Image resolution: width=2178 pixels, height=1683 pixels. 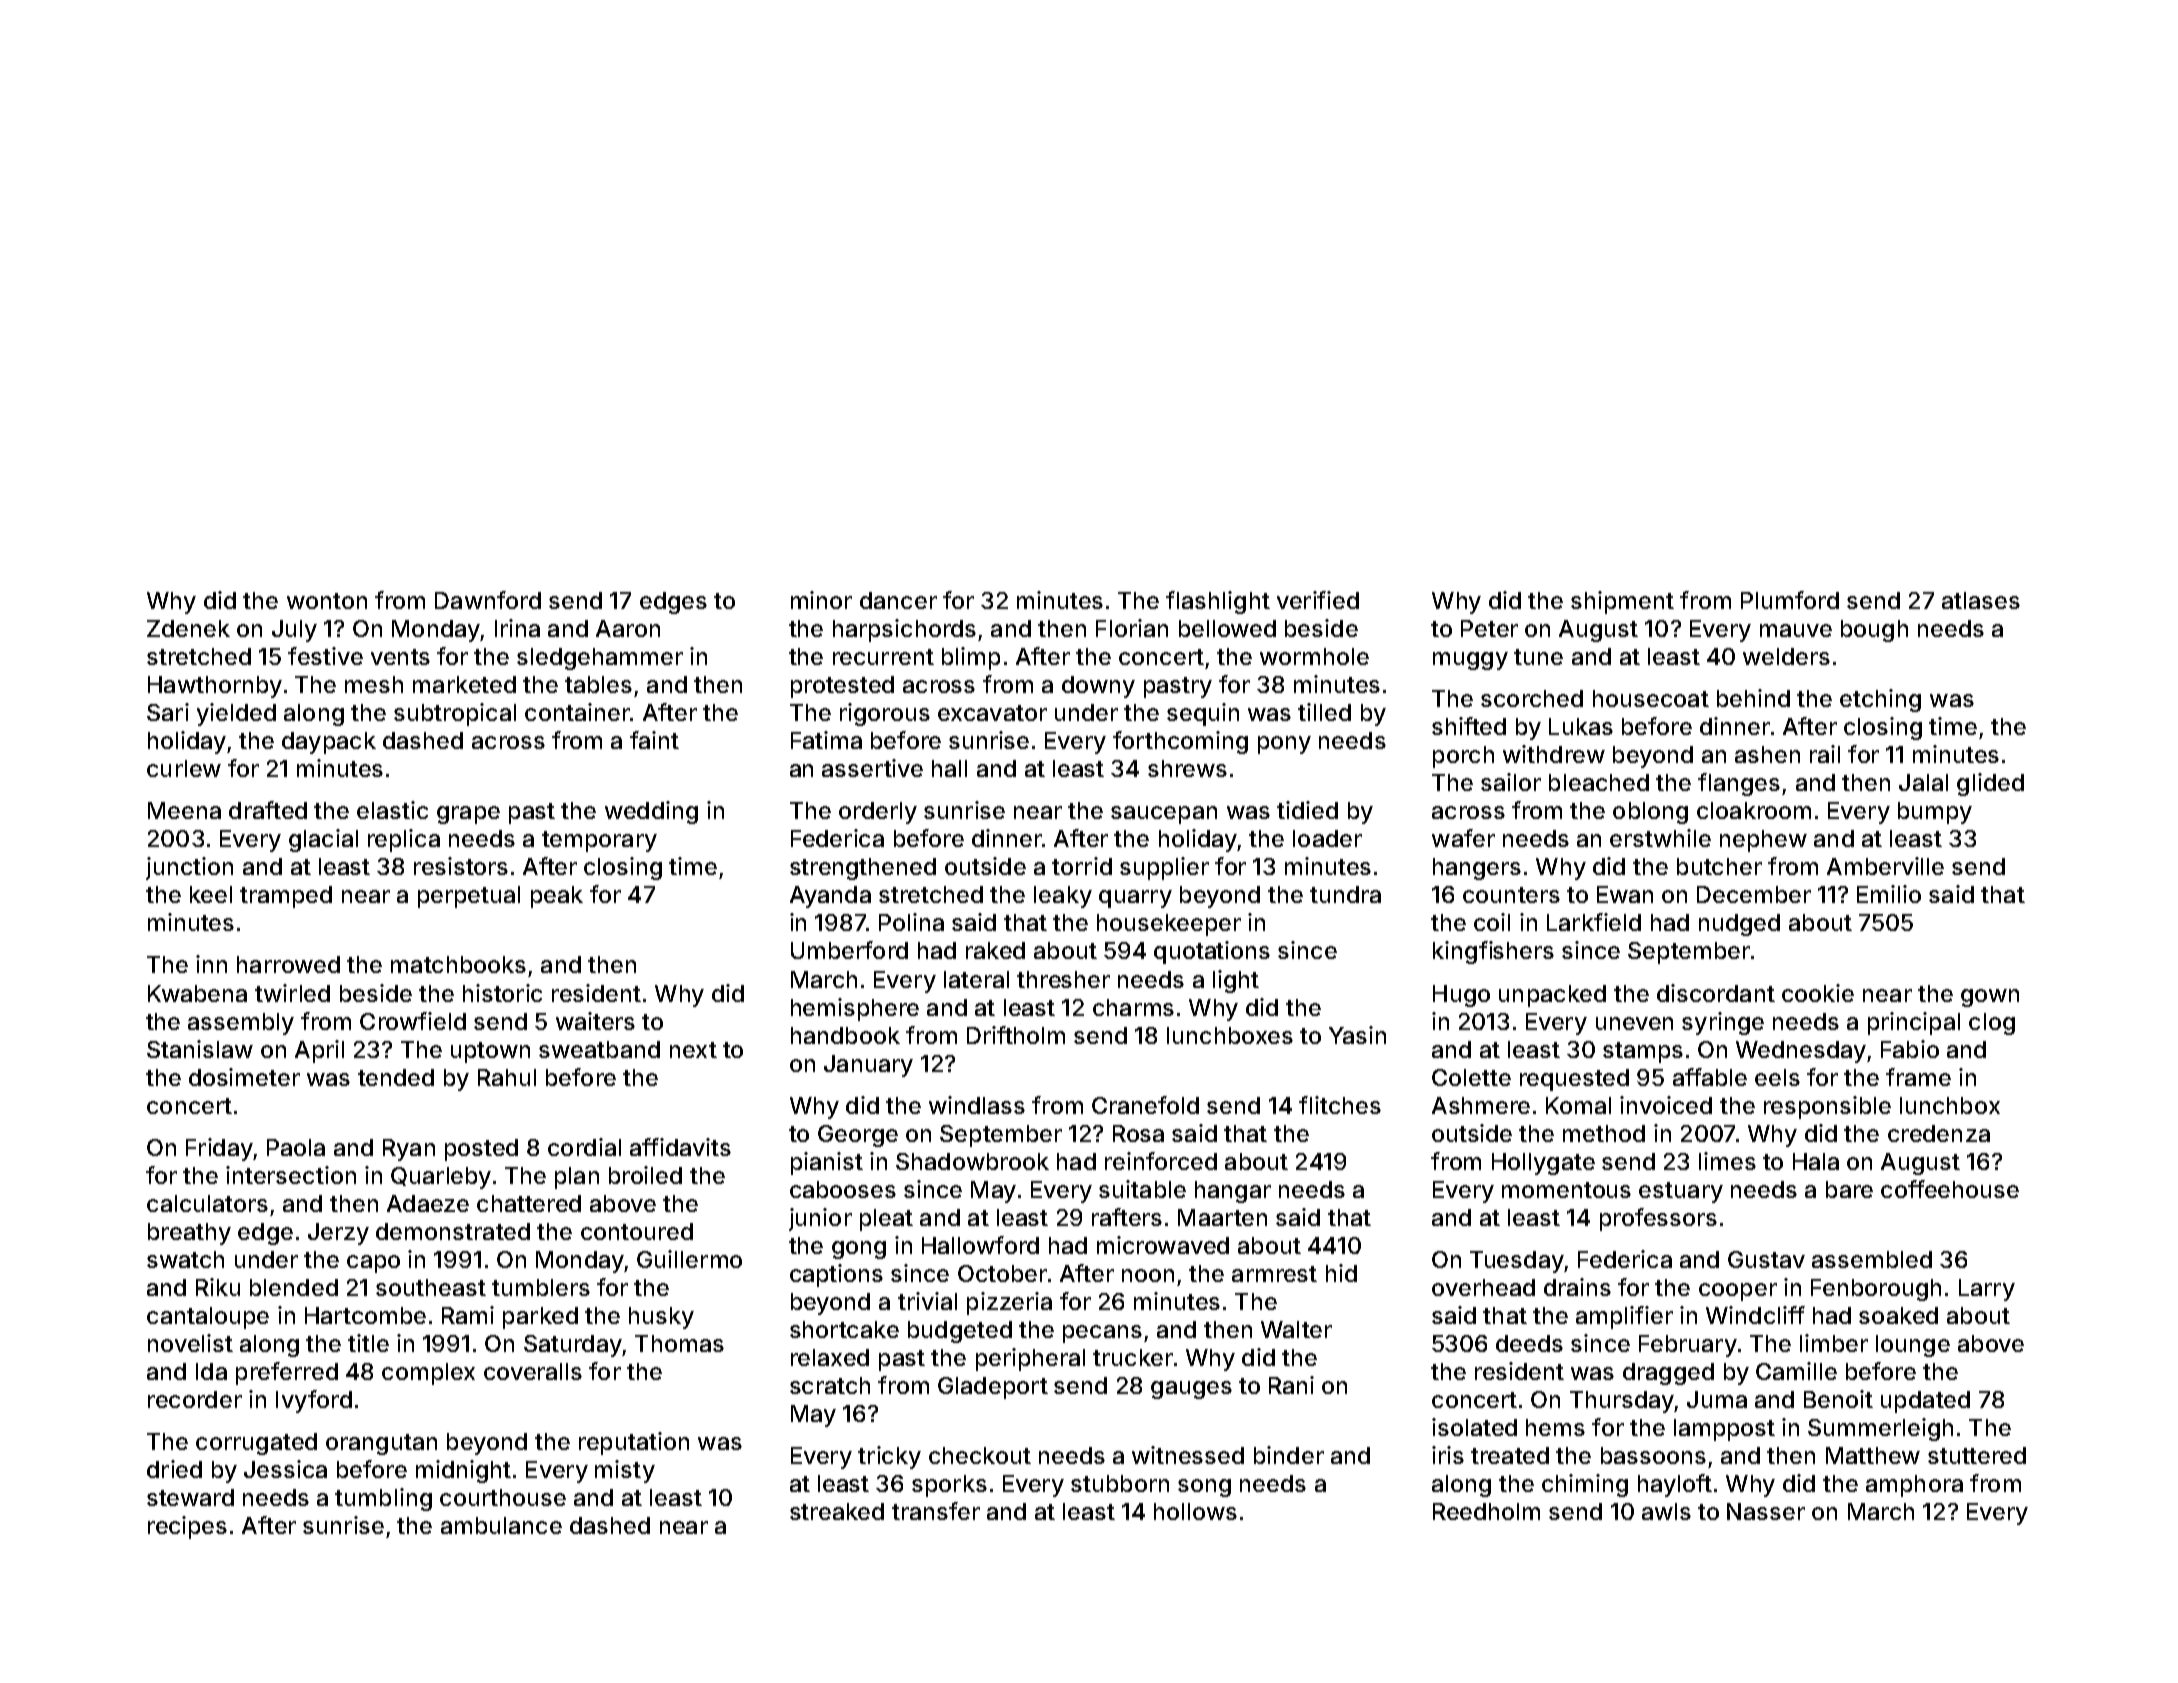 I want to click on pianist, so click(x=827, y=1163).
